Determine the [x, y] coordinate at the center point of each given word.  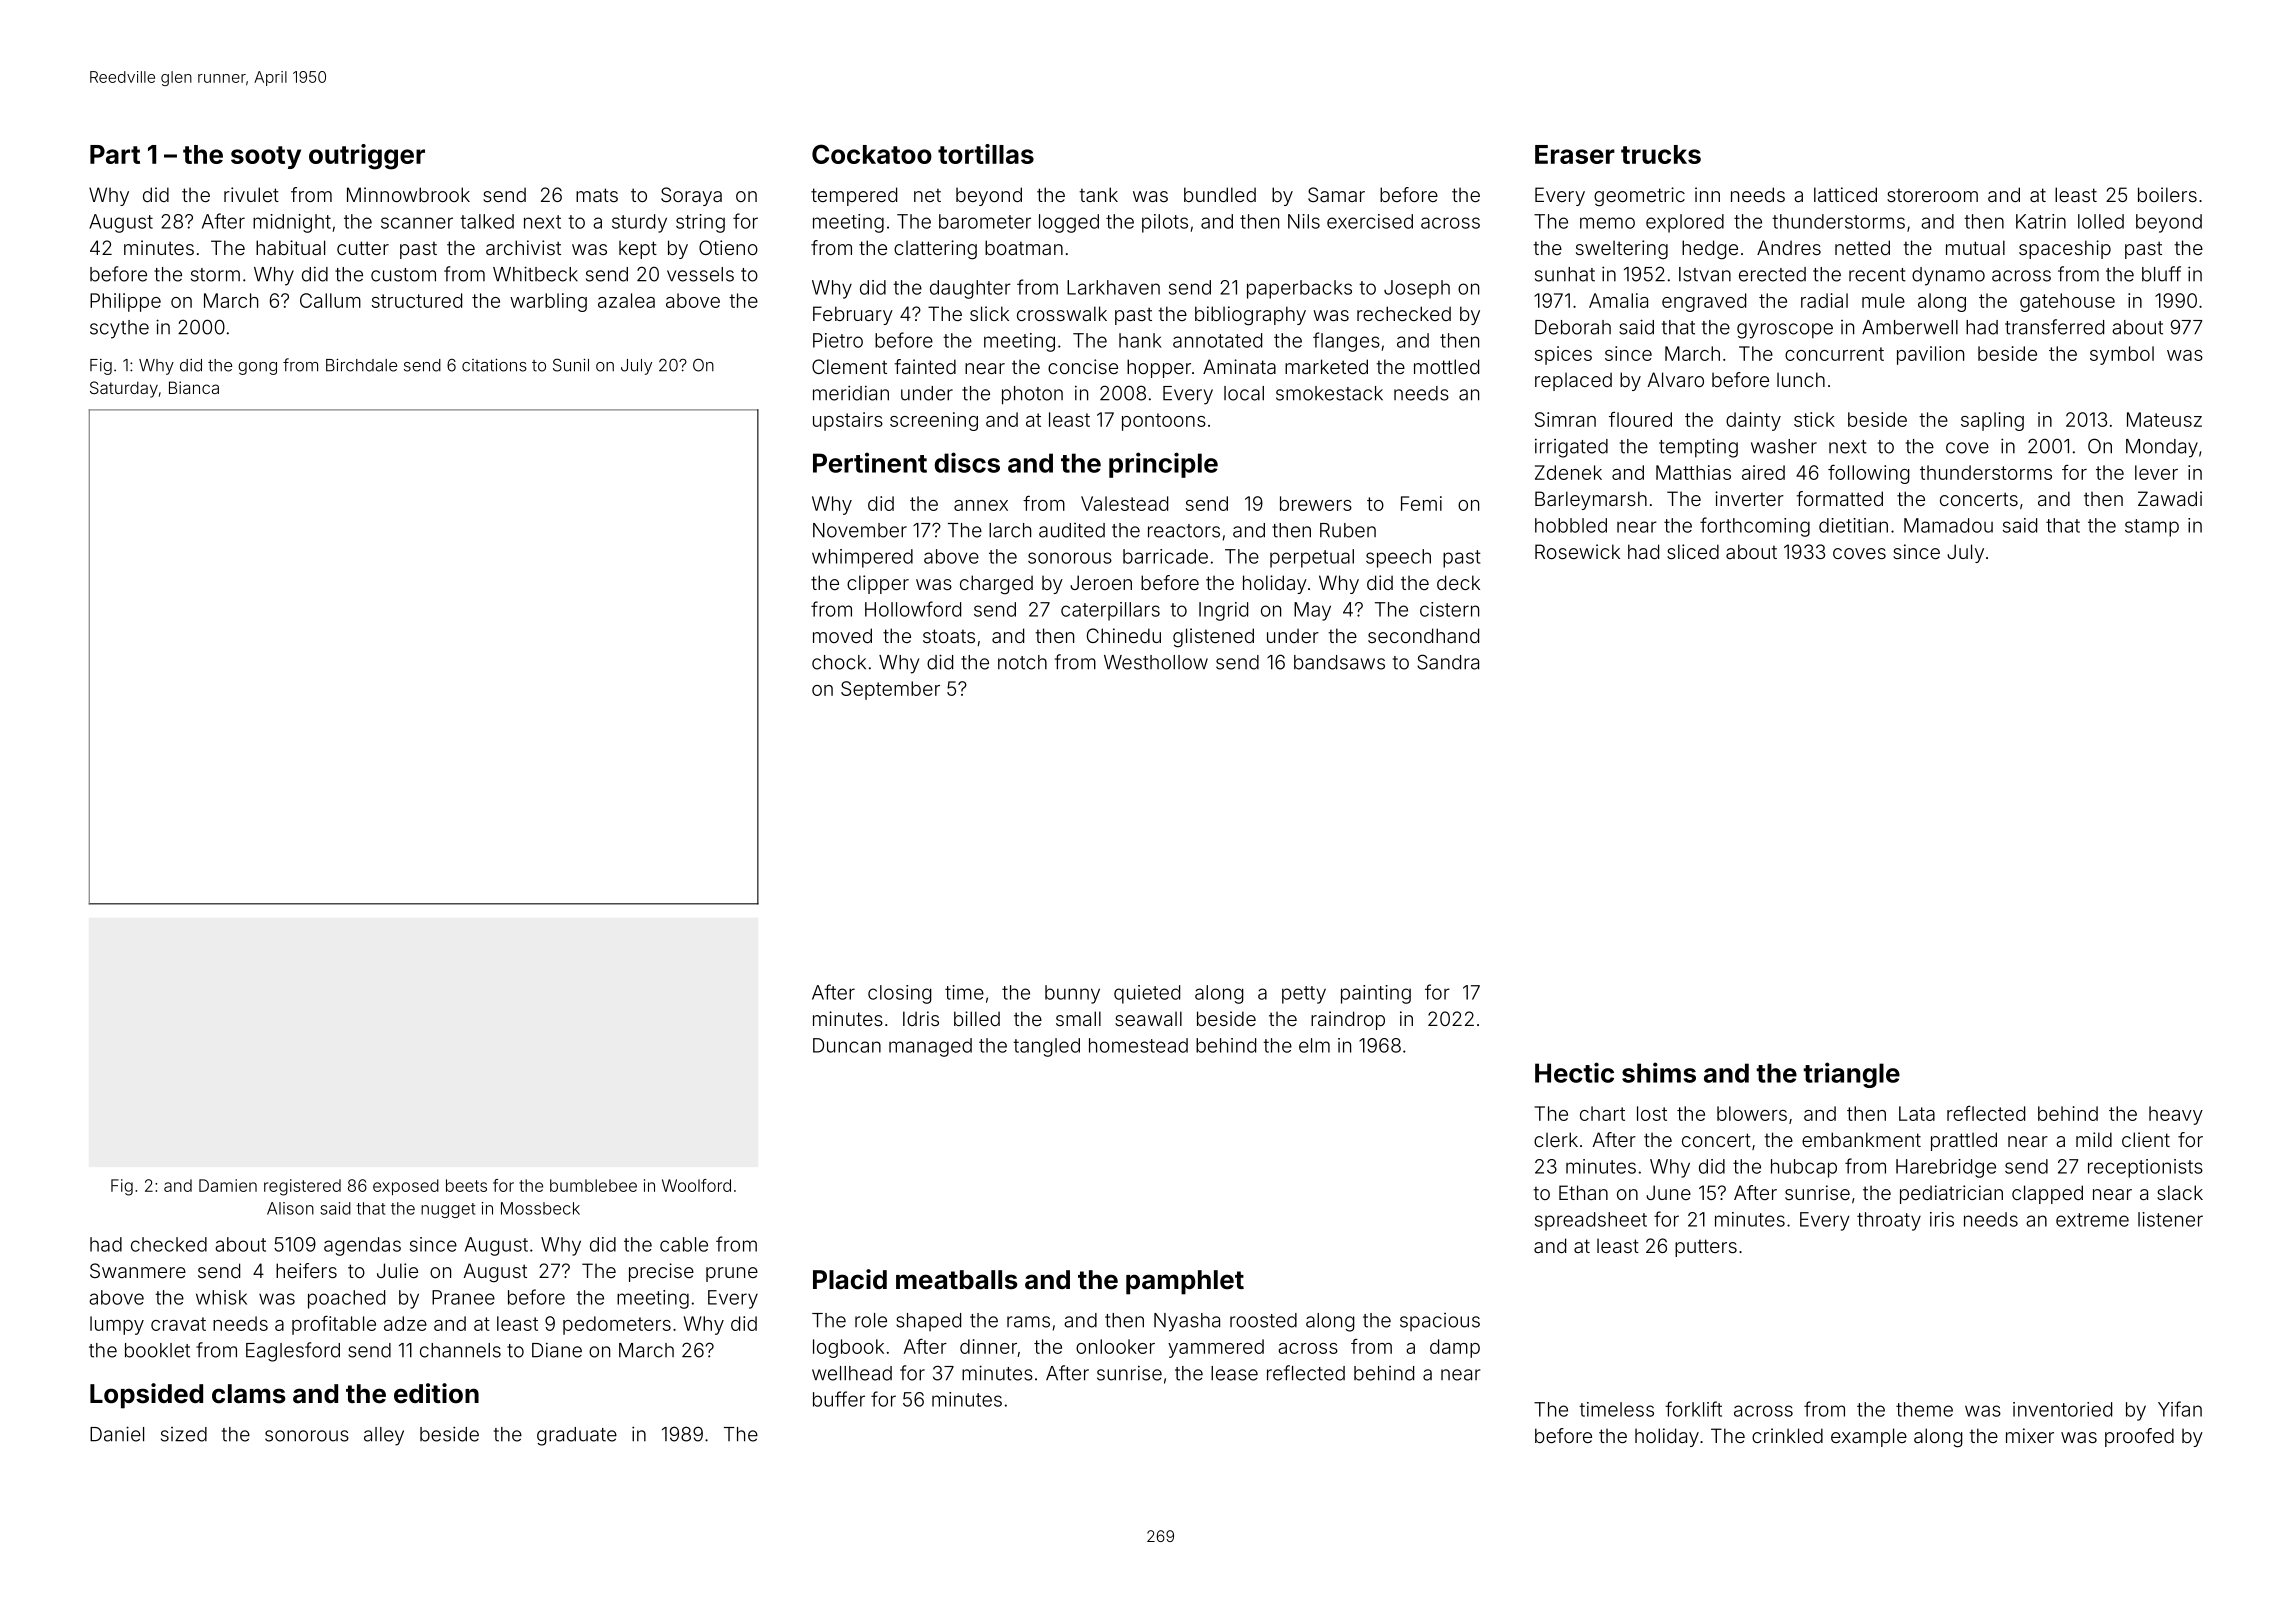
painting [1376, 994]
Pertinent [870, 462]
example [1869, 1437]
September [890, 690]
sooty [266, 157]
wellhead [852, 1373]
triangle [1851, 1075]
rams [1028, 1322]
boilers [2167, 194]
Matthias [1693, 472]
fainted [925, 366]
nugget [448, 1210]
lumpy [117, 1325]
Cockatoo [872, 154]
